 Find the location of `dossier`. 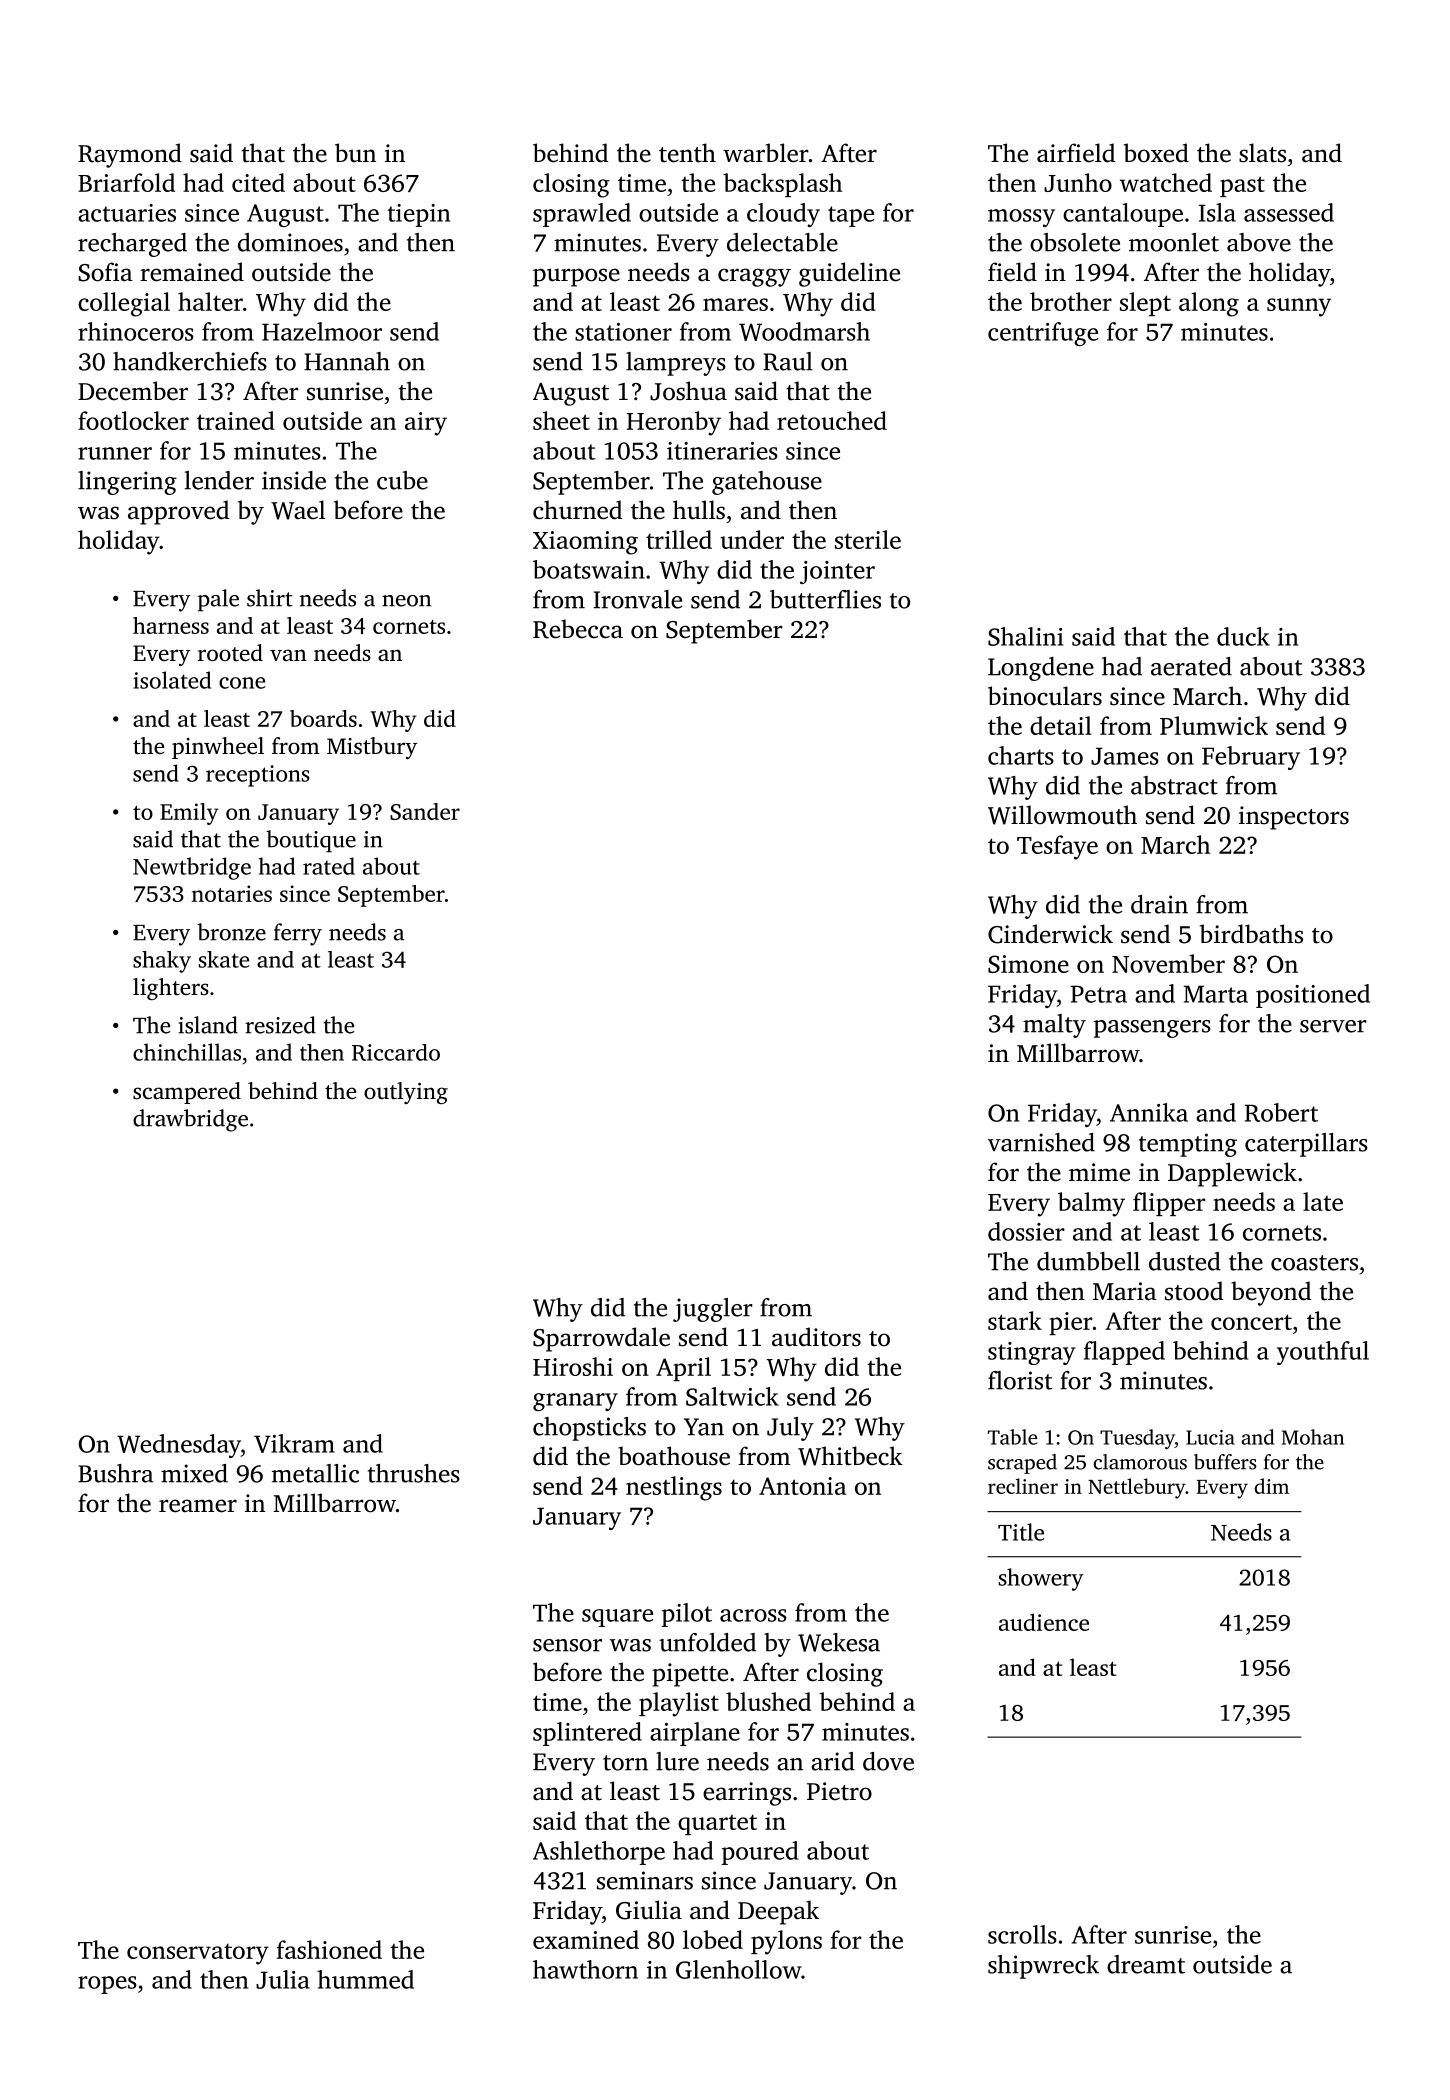

dossier is located at coordinates (1026, 1231).
